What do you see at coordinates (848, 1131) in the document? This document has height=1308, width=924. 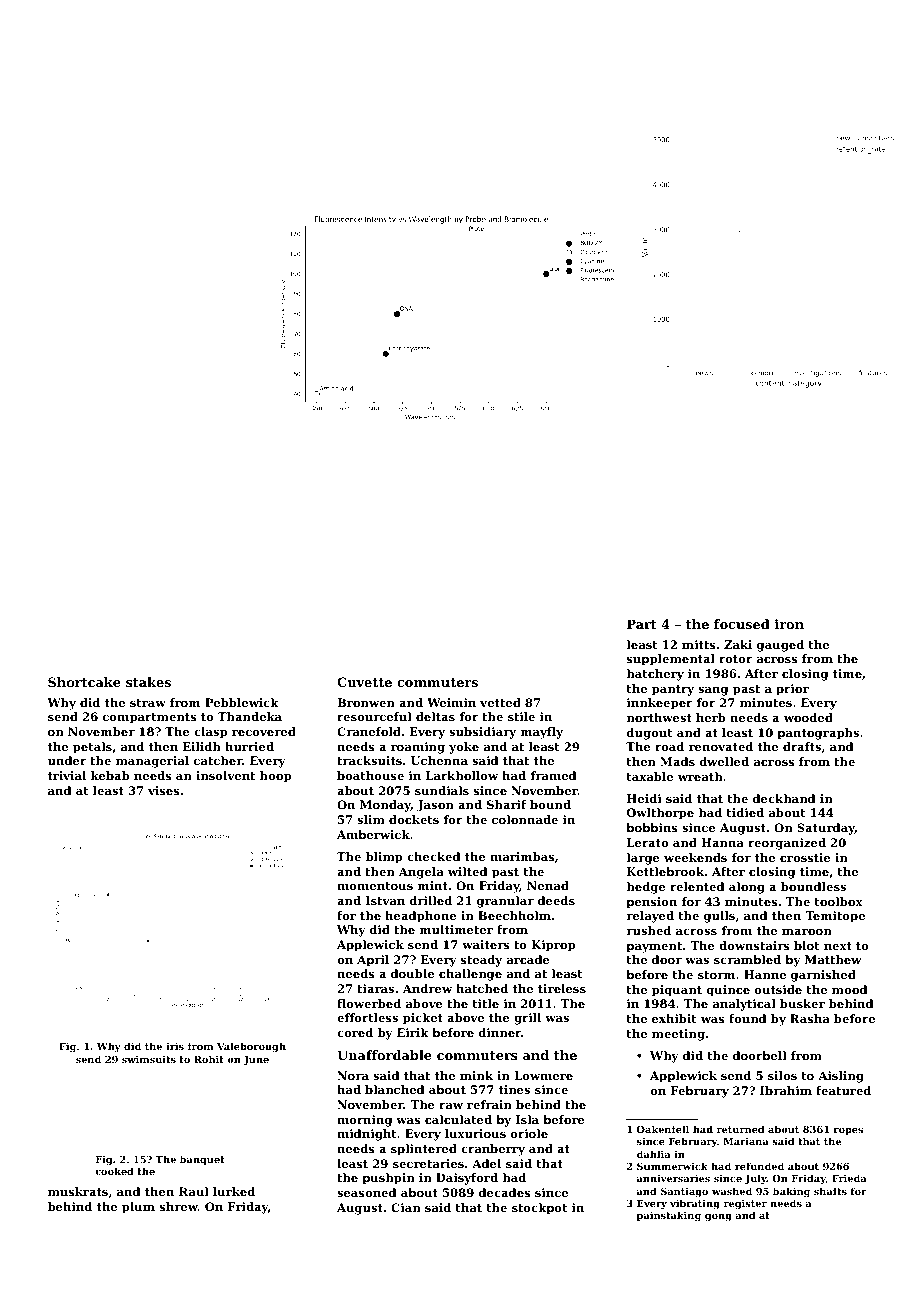 I see `ropes` at bounding box center [848, 1131].
